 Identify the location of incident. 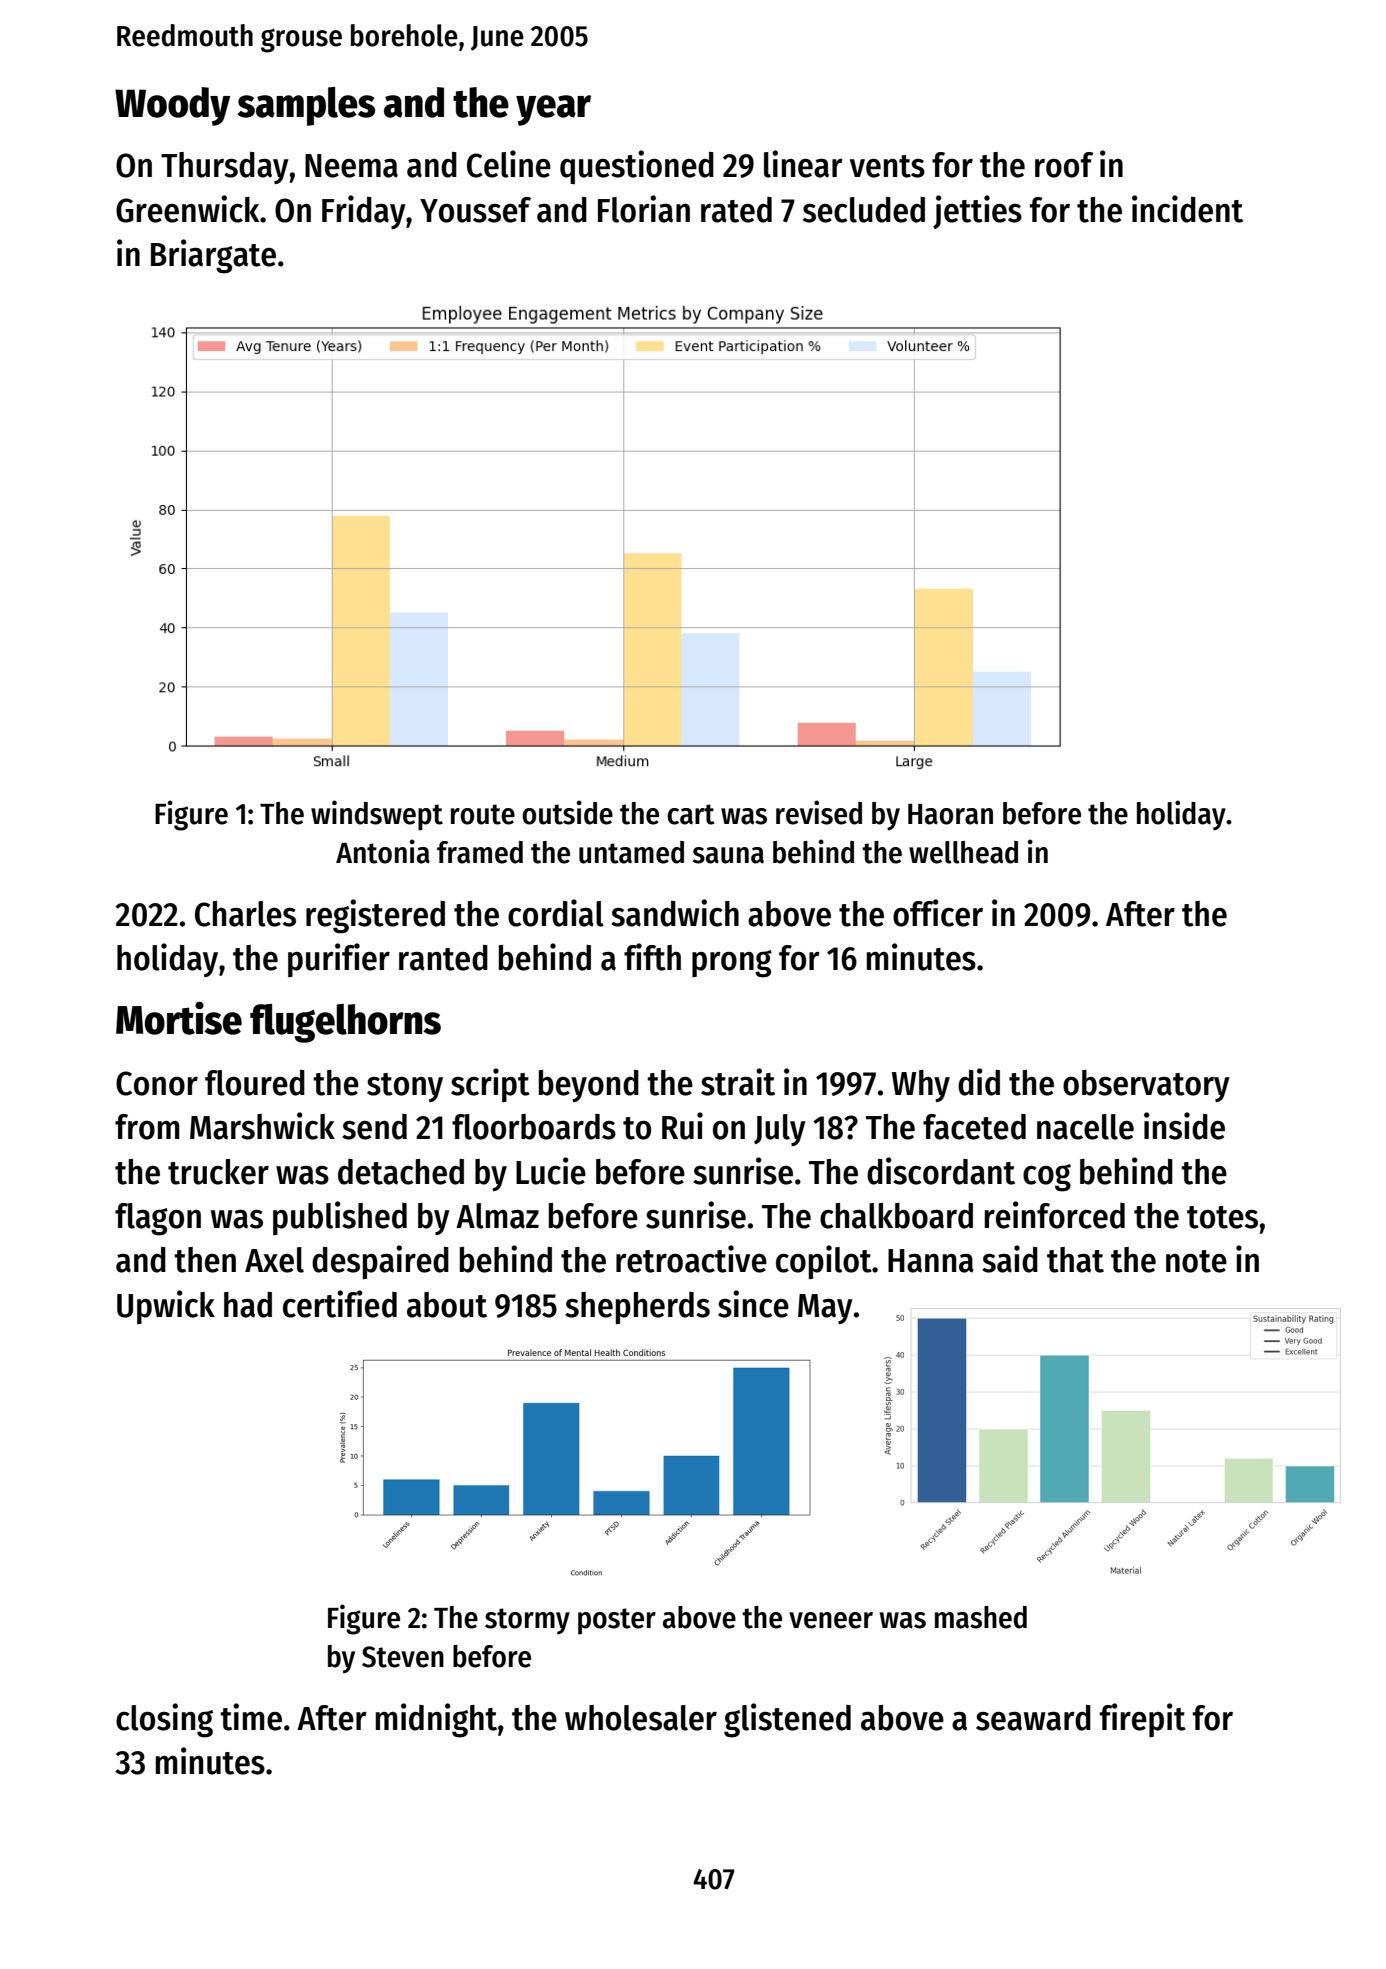
(1187, 209).
